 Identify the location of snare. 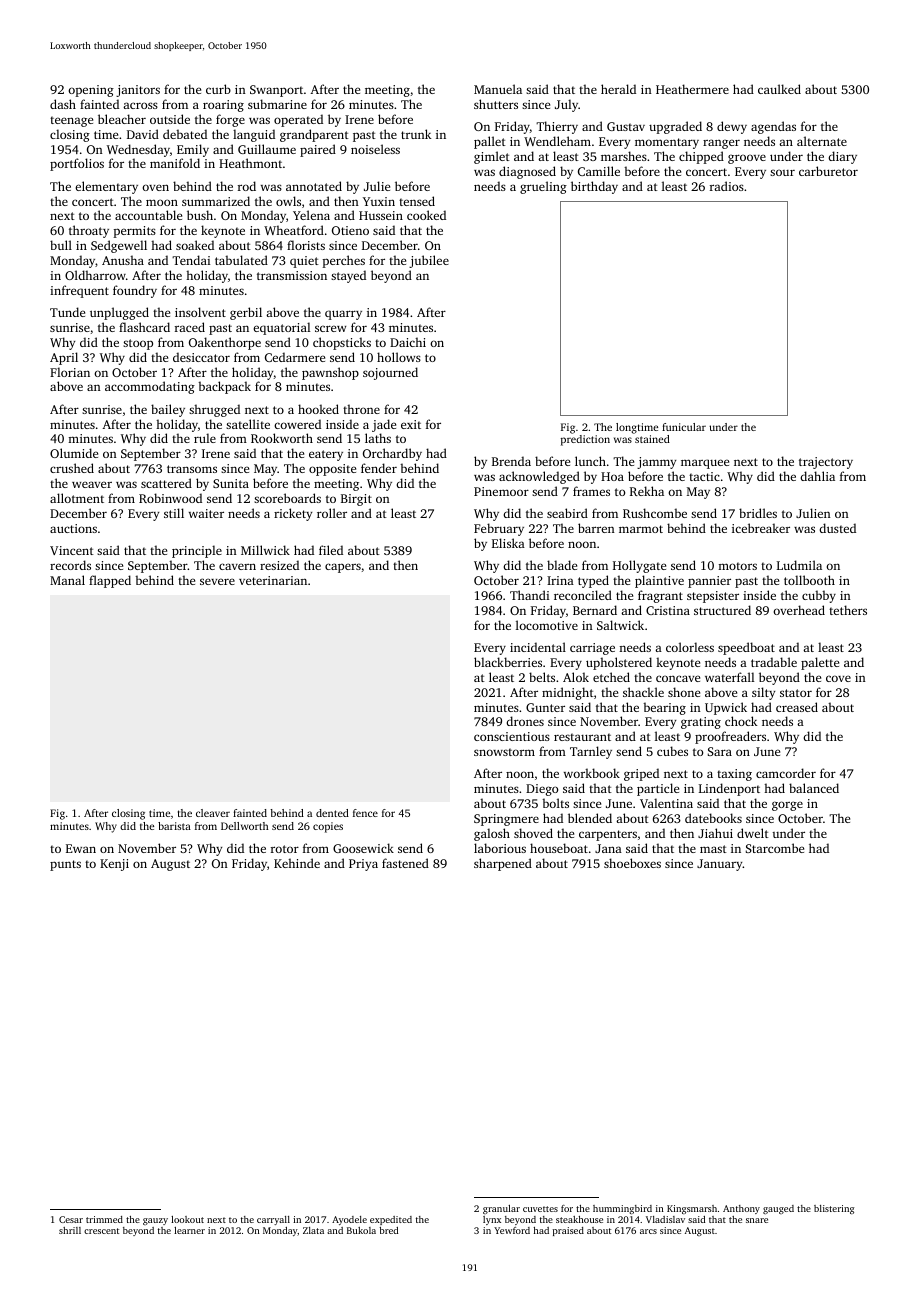
(757, 1220).
